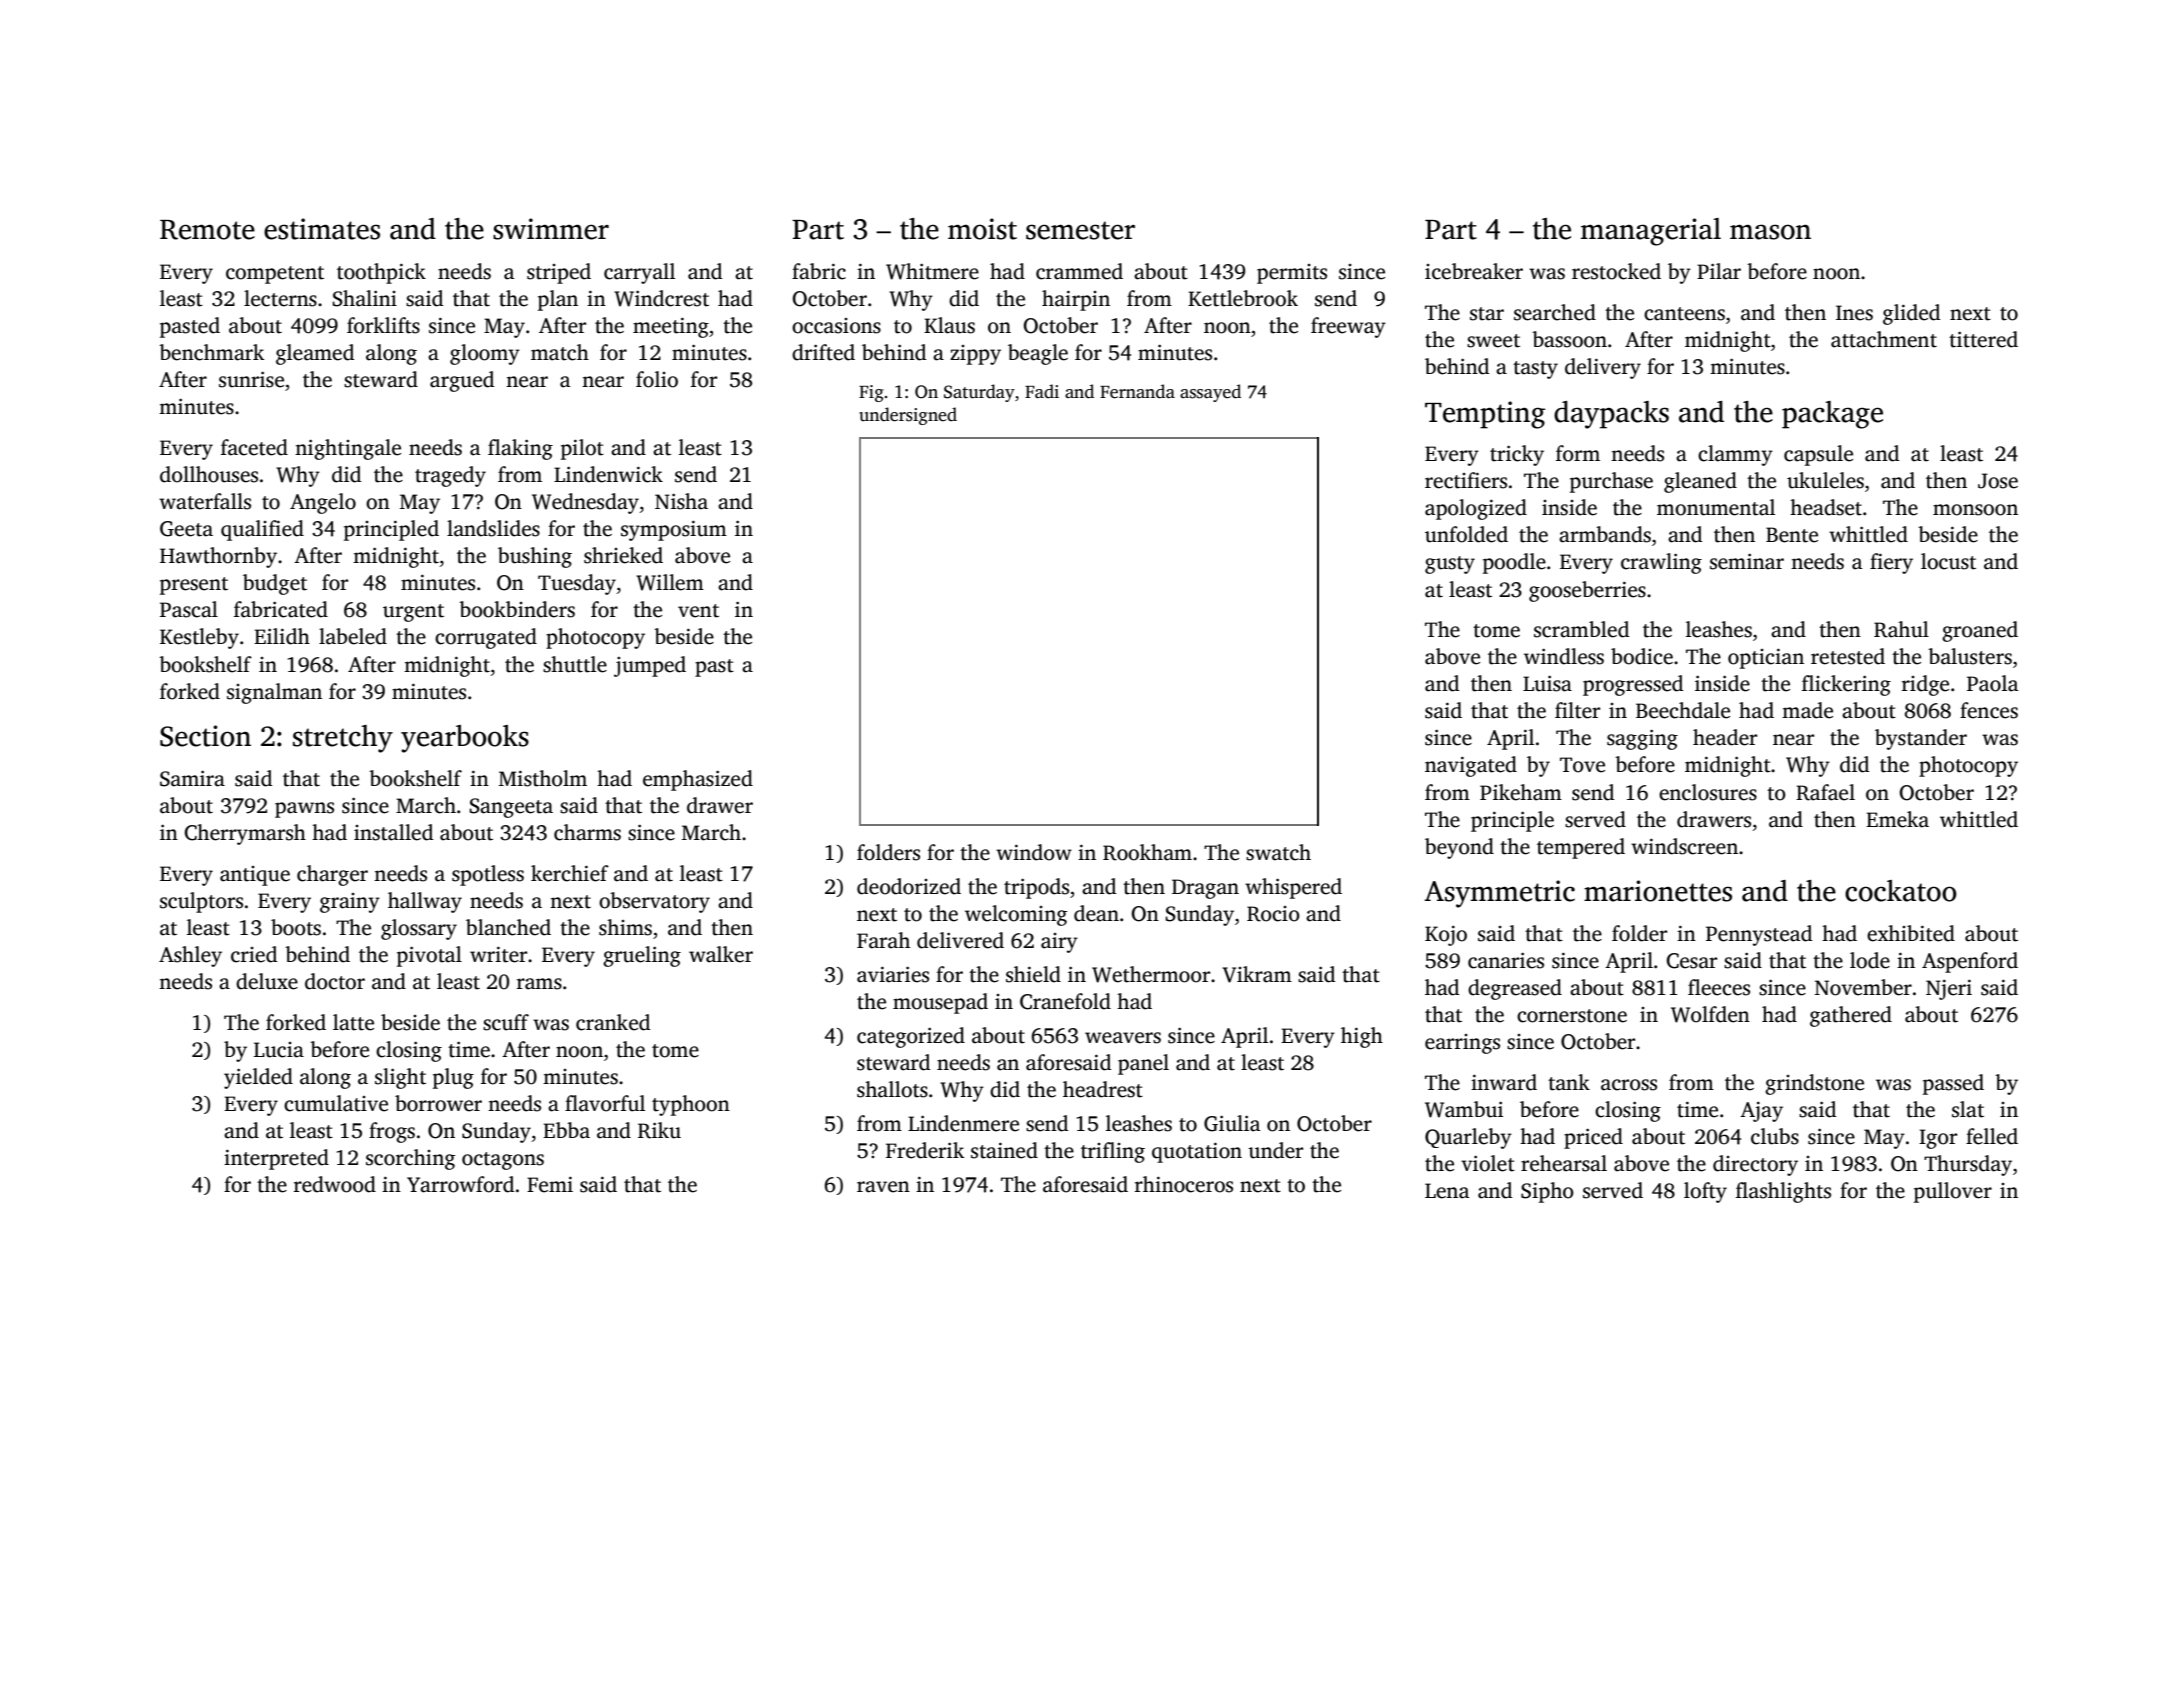 This page has height=1683, width=2178. I want to click on fleeces, so click(1719, 987).
